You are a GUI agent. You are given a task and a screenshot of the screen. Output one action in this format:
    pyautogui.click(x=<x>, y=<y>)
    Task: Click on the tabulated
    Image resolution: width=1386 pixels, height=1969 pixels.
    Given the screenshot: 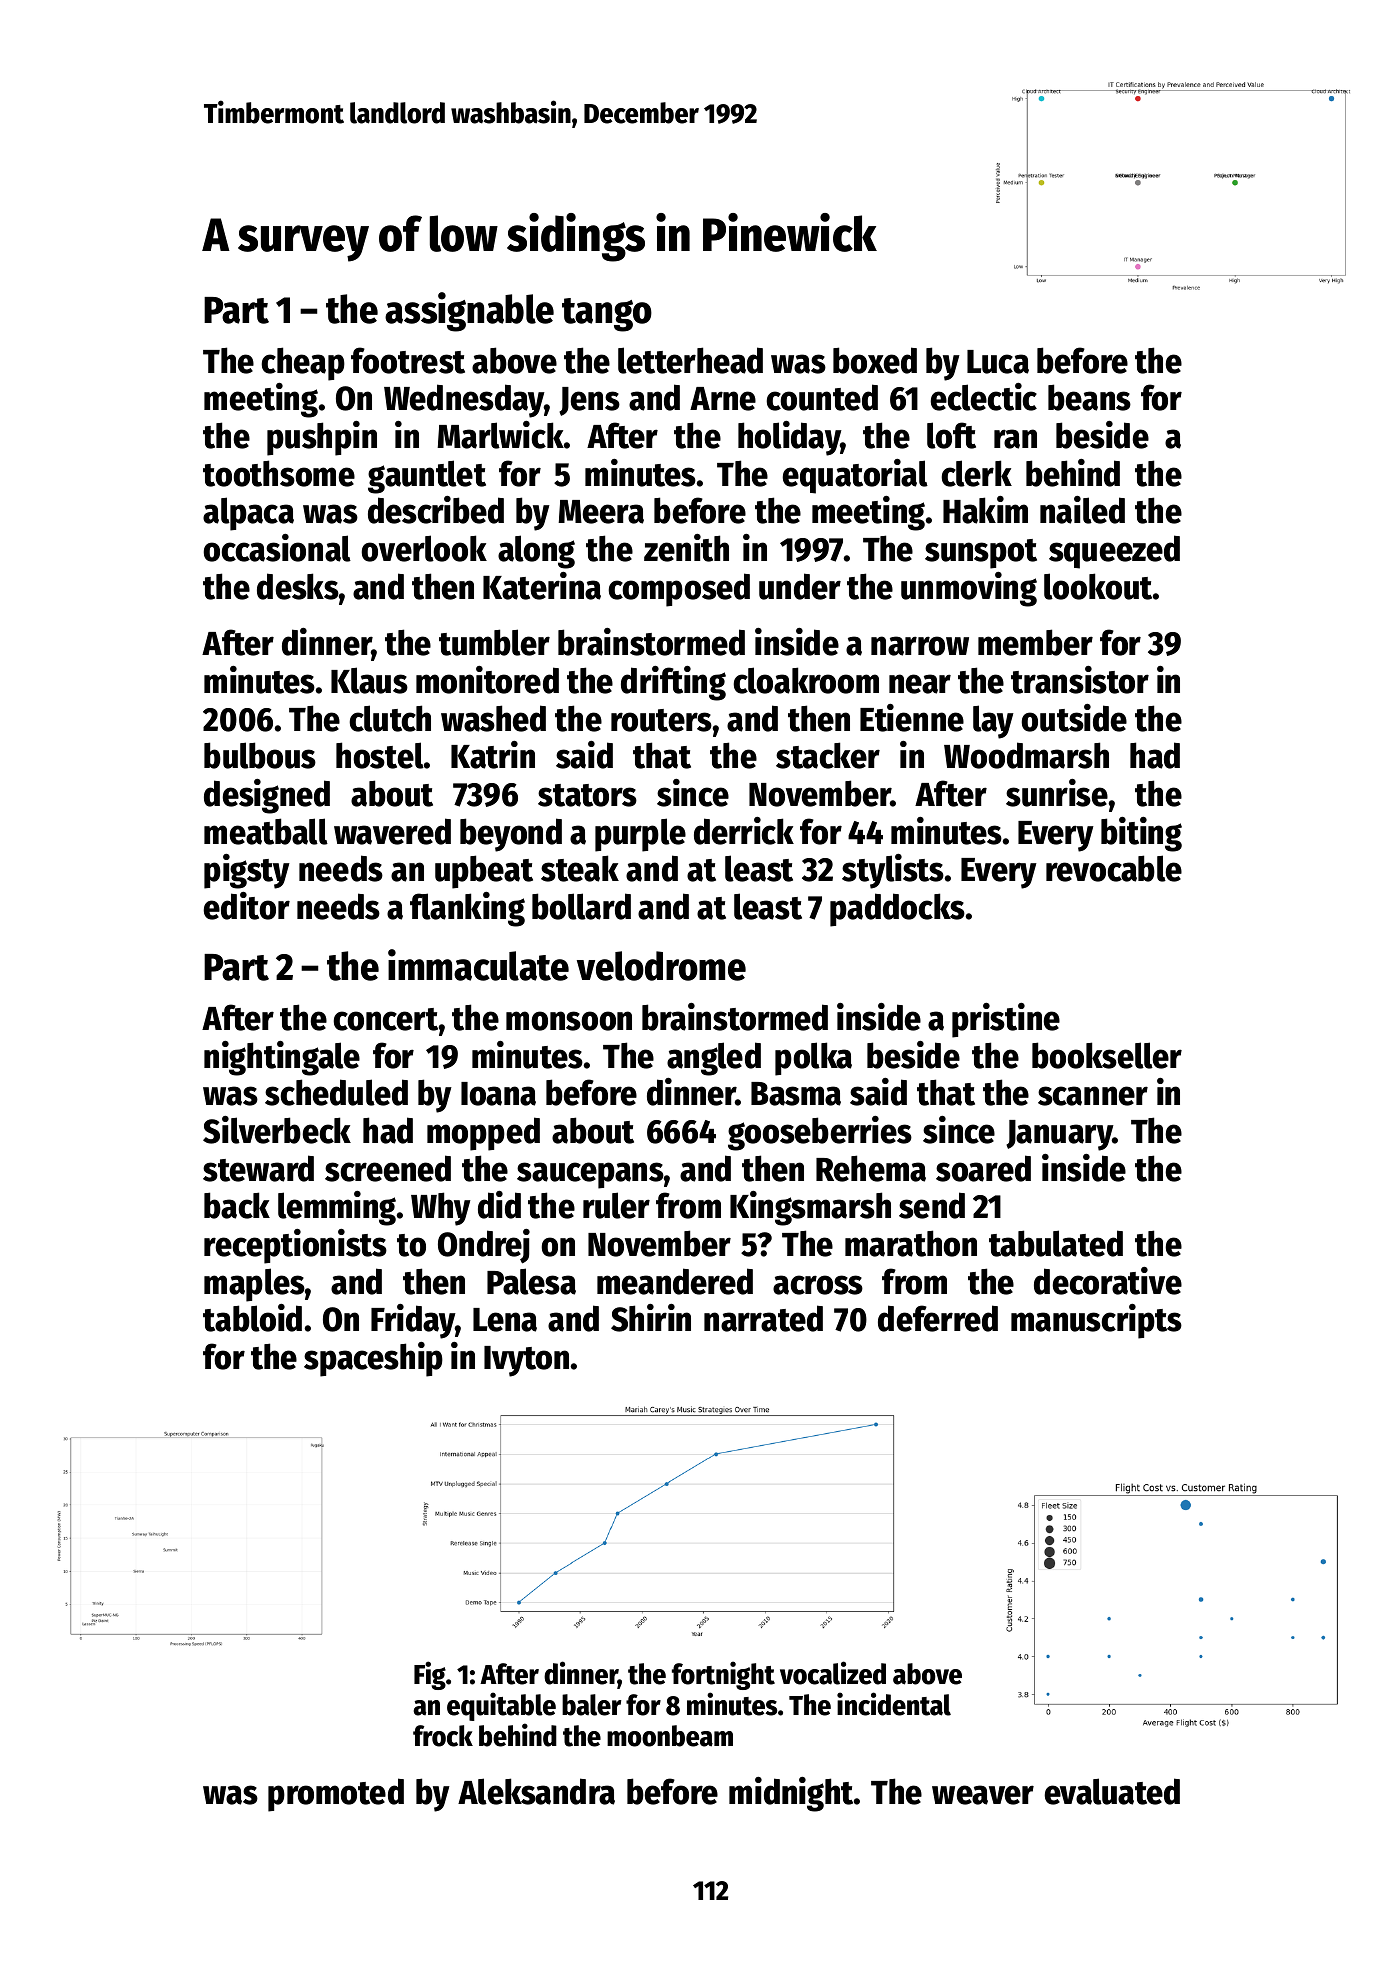 What is the action you would take?
    pyautogui.click(x=1056, y=1243)
